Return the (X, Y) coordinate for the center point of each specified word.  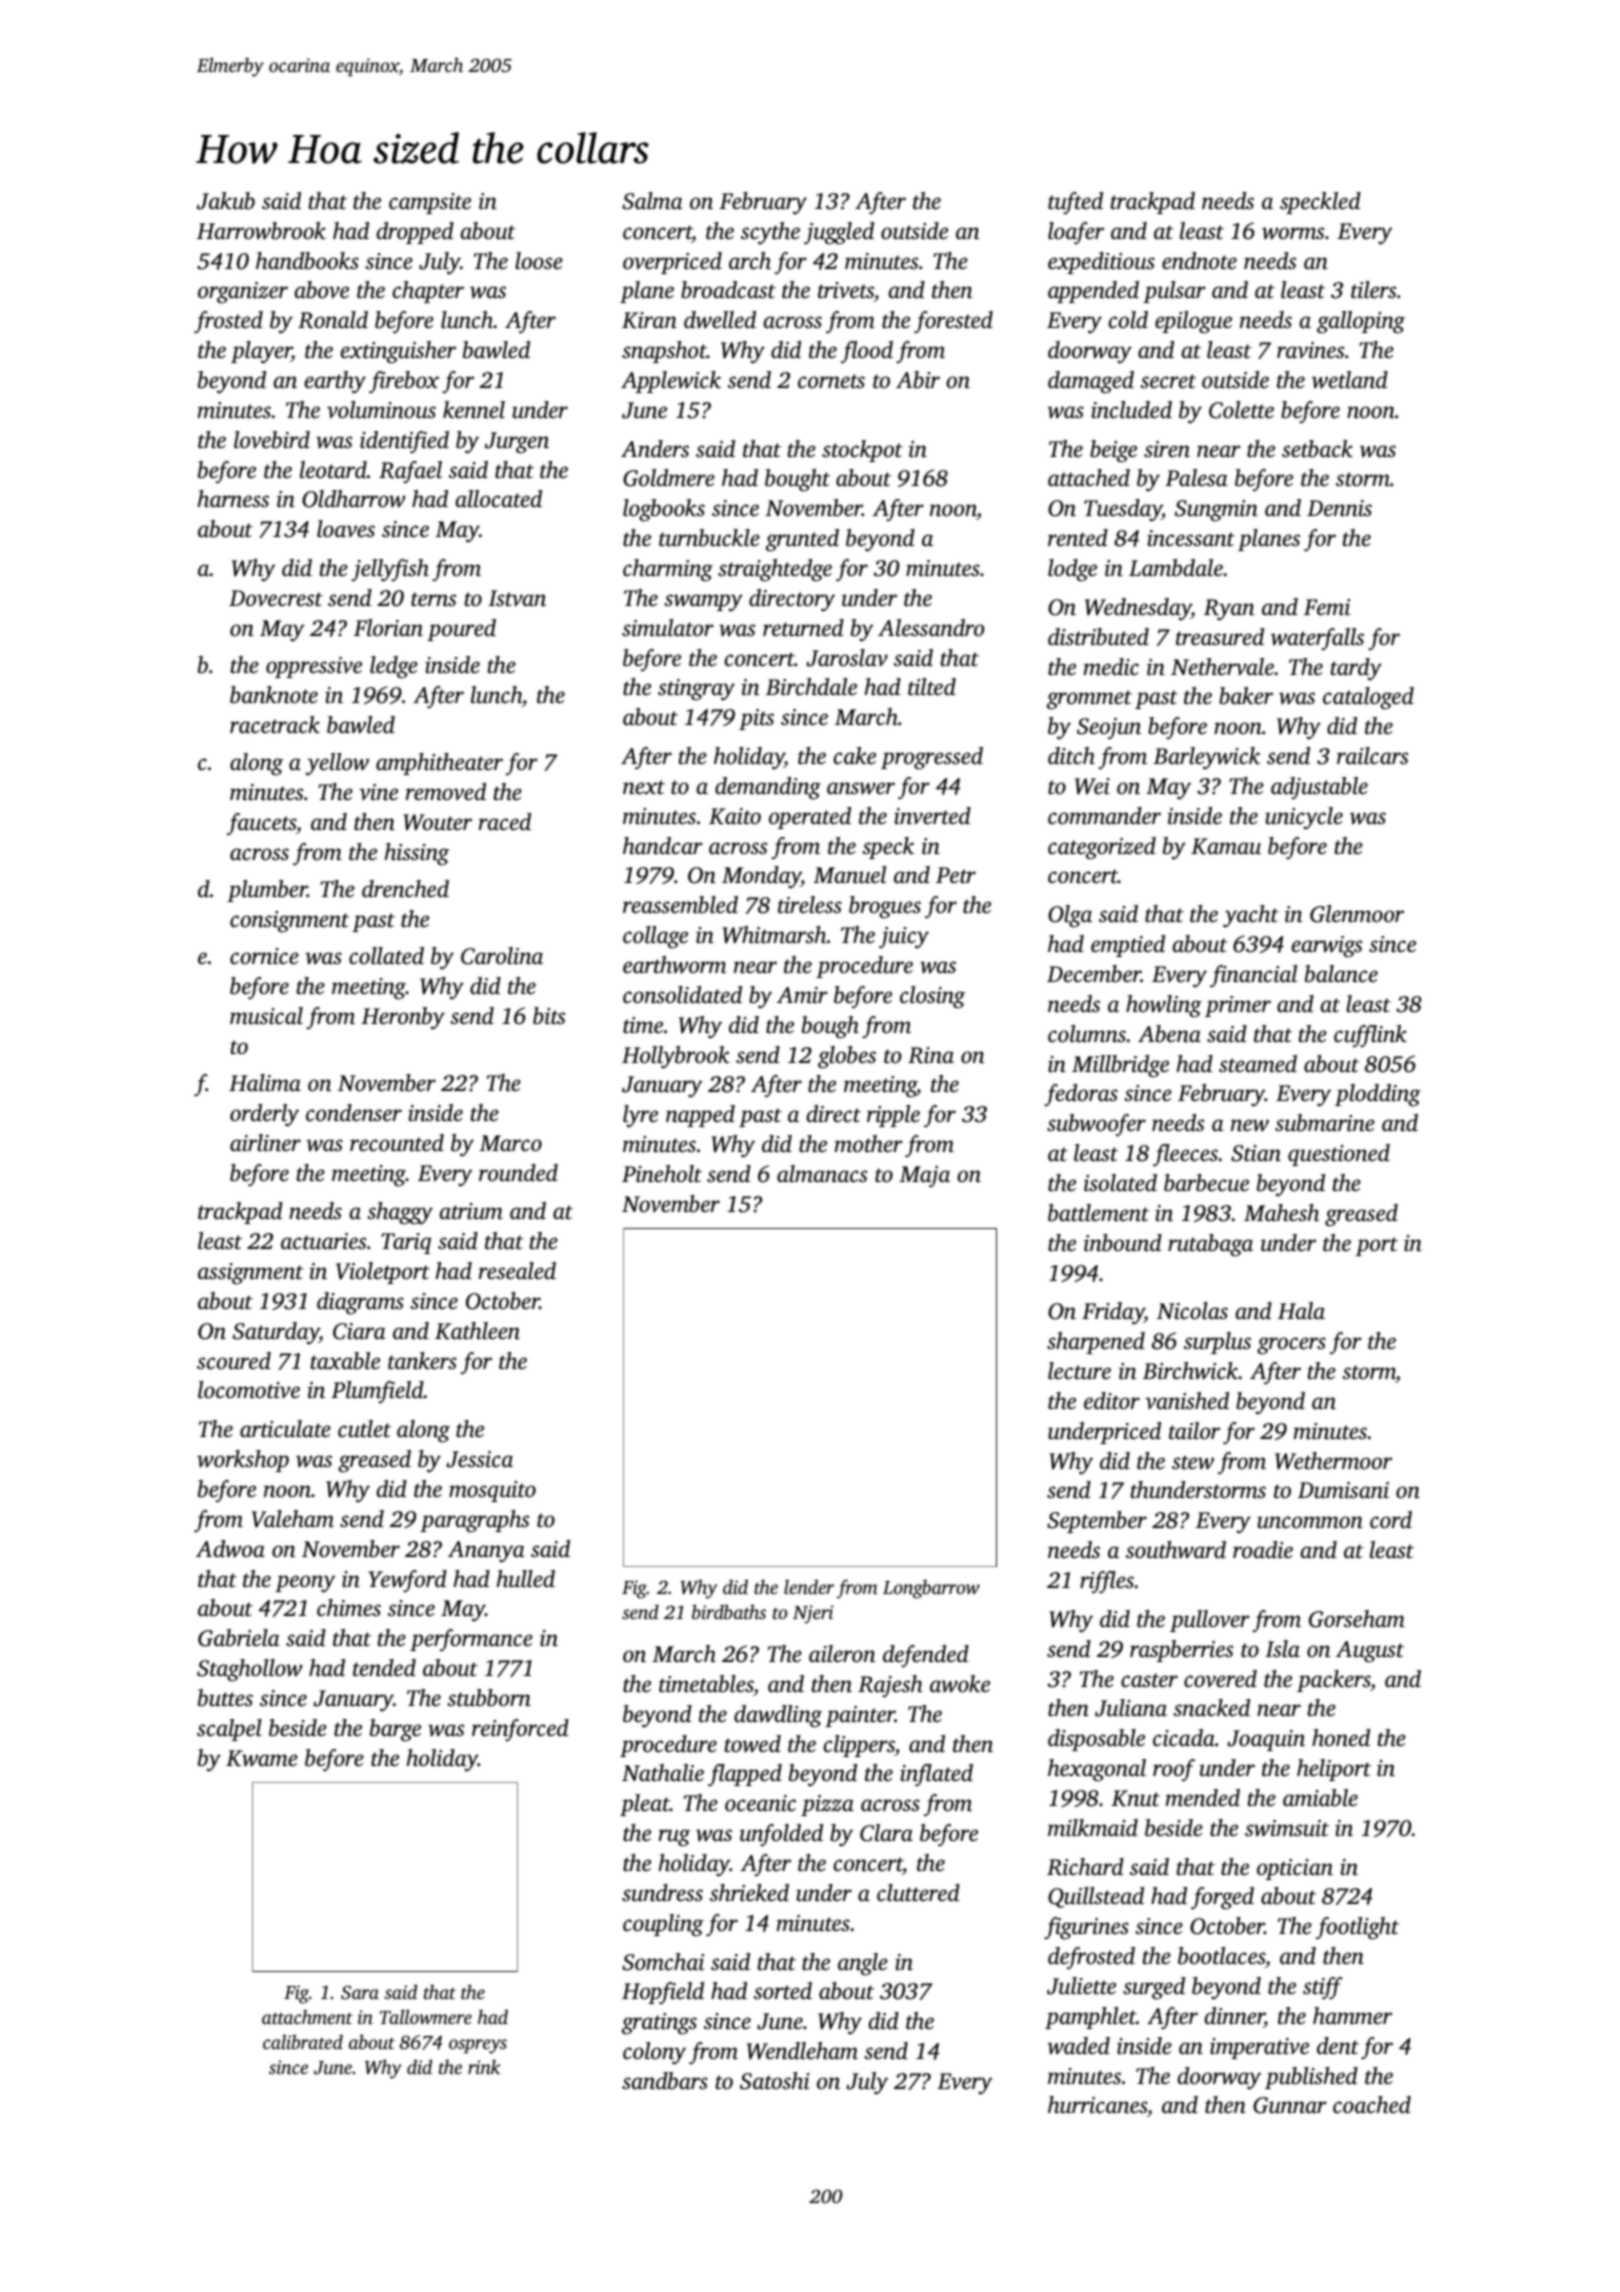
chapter (428, 292)
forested (953, 322)
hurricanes (1097, 2105)
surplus (1217, 1343)
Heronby (403, 1018)
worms (1293, 233)
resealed (517, 1271)
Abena (1169, 1034)
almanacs (822, 1174)
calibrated (303, 2041)
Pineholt (662, 1174)
